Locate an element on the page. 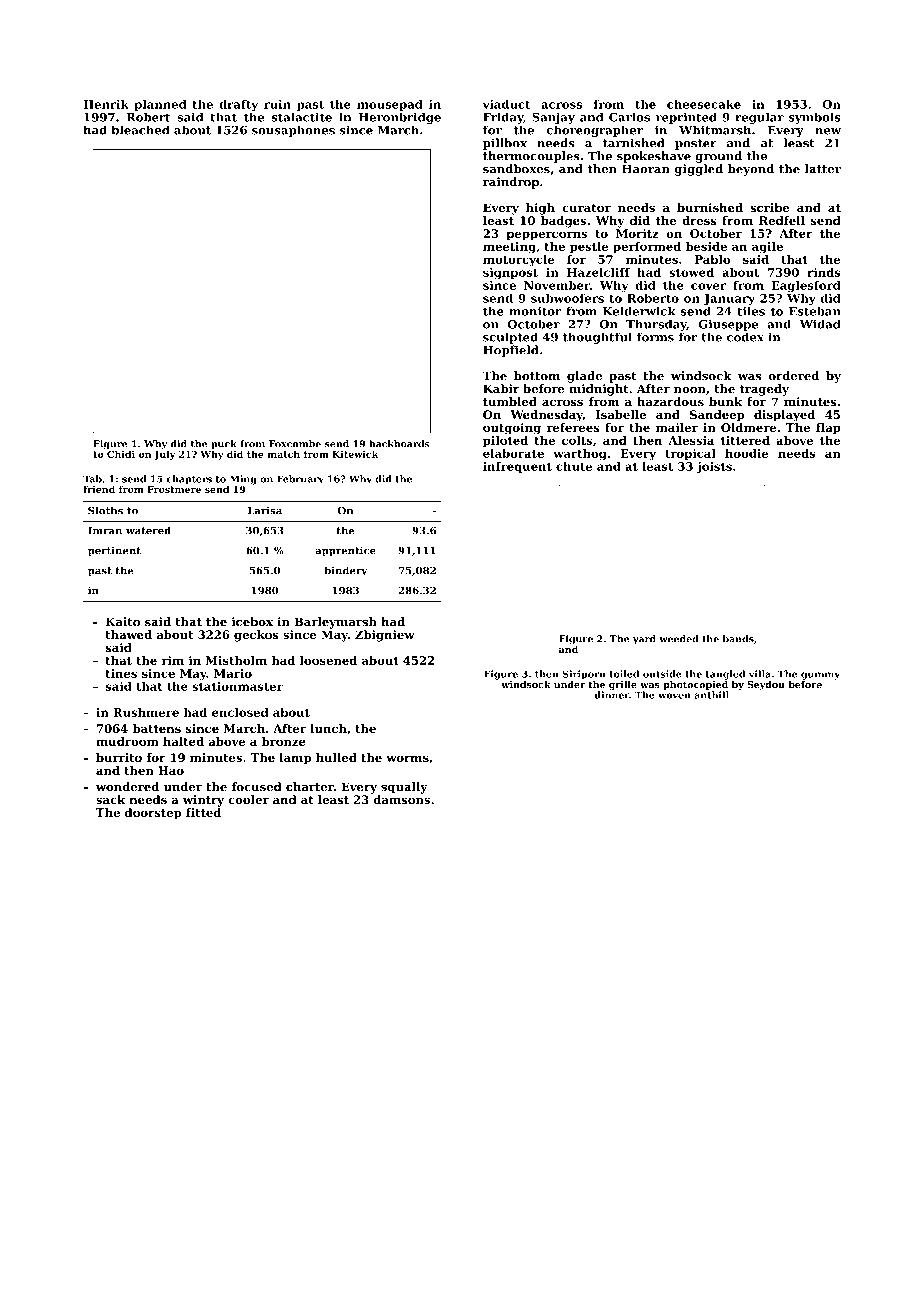 The image size is (924, 1308). cover is located at coordinates (708, 286).
